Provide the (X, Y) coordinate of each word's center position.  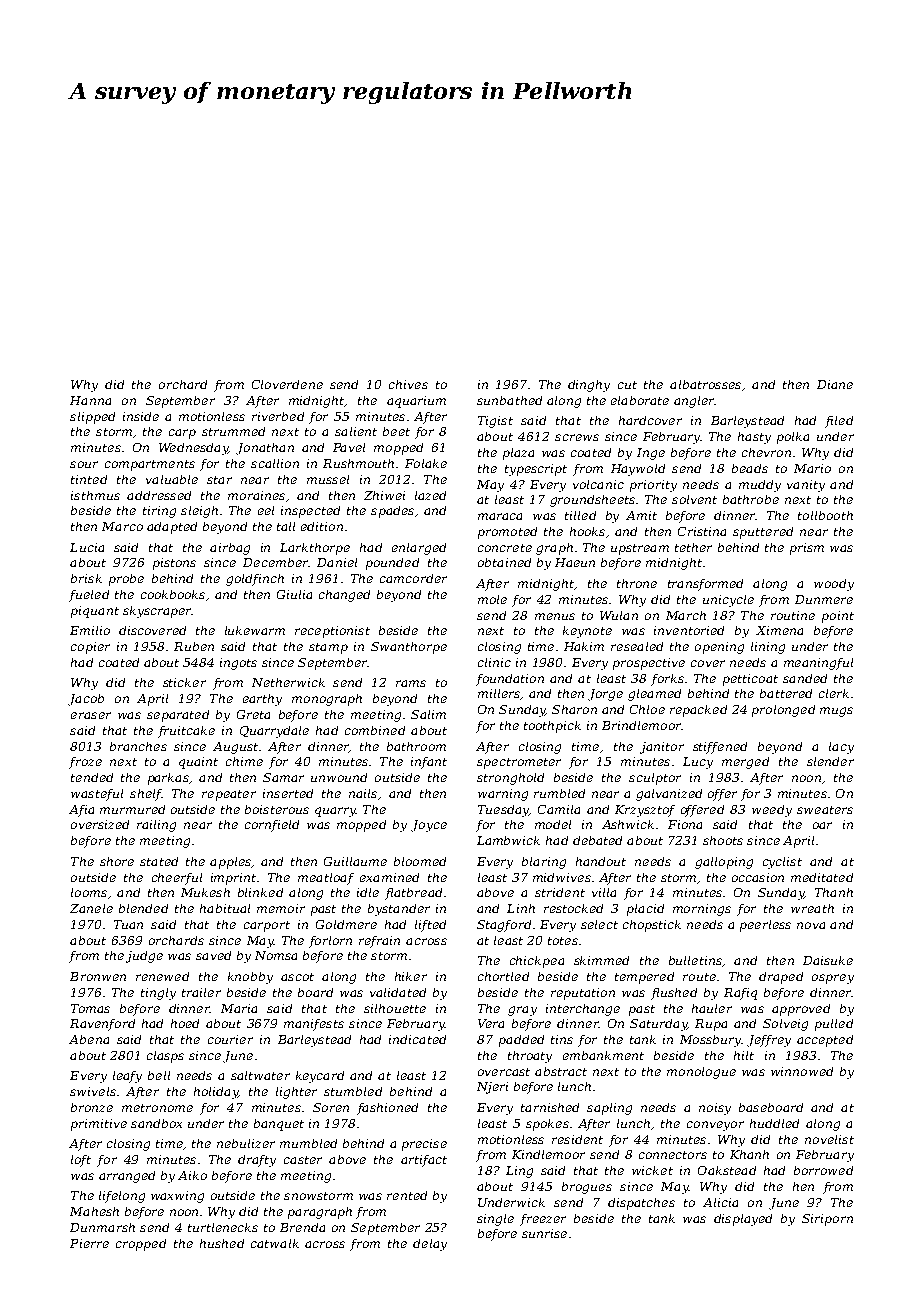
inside (141, 416)
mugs (836, 712)
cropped (141, 1245)
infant (429, 763)
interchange (583, 1010)
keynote (587, 632)
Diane (835, 384)
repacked (698, 711)
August (235, 748)
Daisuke (828, 960)
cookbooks (173, 594)
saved (213, 955)
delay (430, 1245)
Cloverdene (287, 384)
